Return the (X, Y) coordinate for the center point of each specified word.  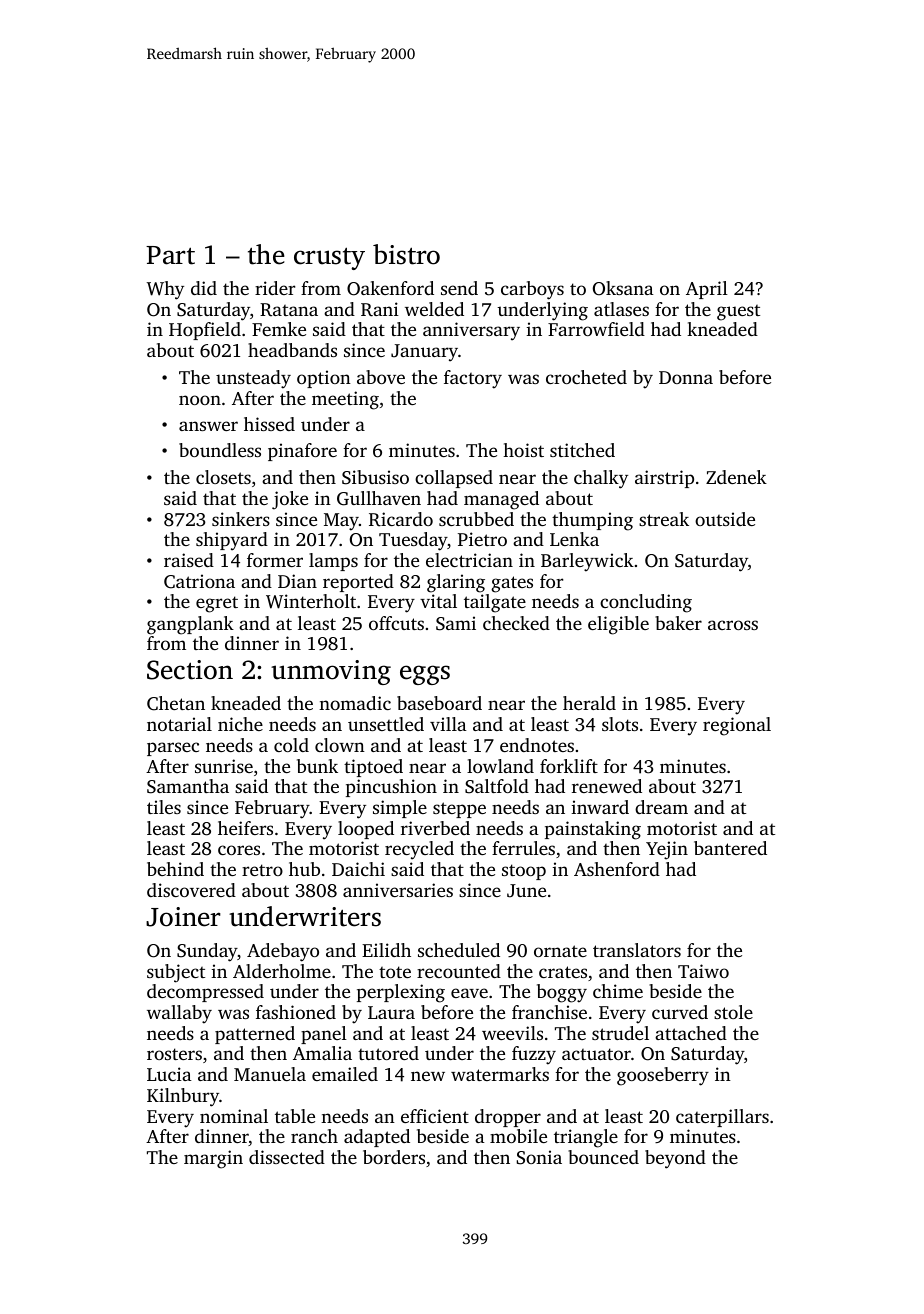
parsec (173, 749)
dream (661, 807)
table (295, 1116)
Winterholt (311, 601)
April (707, 290)
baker (678, 623)
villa (448, 724)
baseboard (439, 703)
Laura (391, 1012)
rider (275, 288)
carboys (532, 290)
